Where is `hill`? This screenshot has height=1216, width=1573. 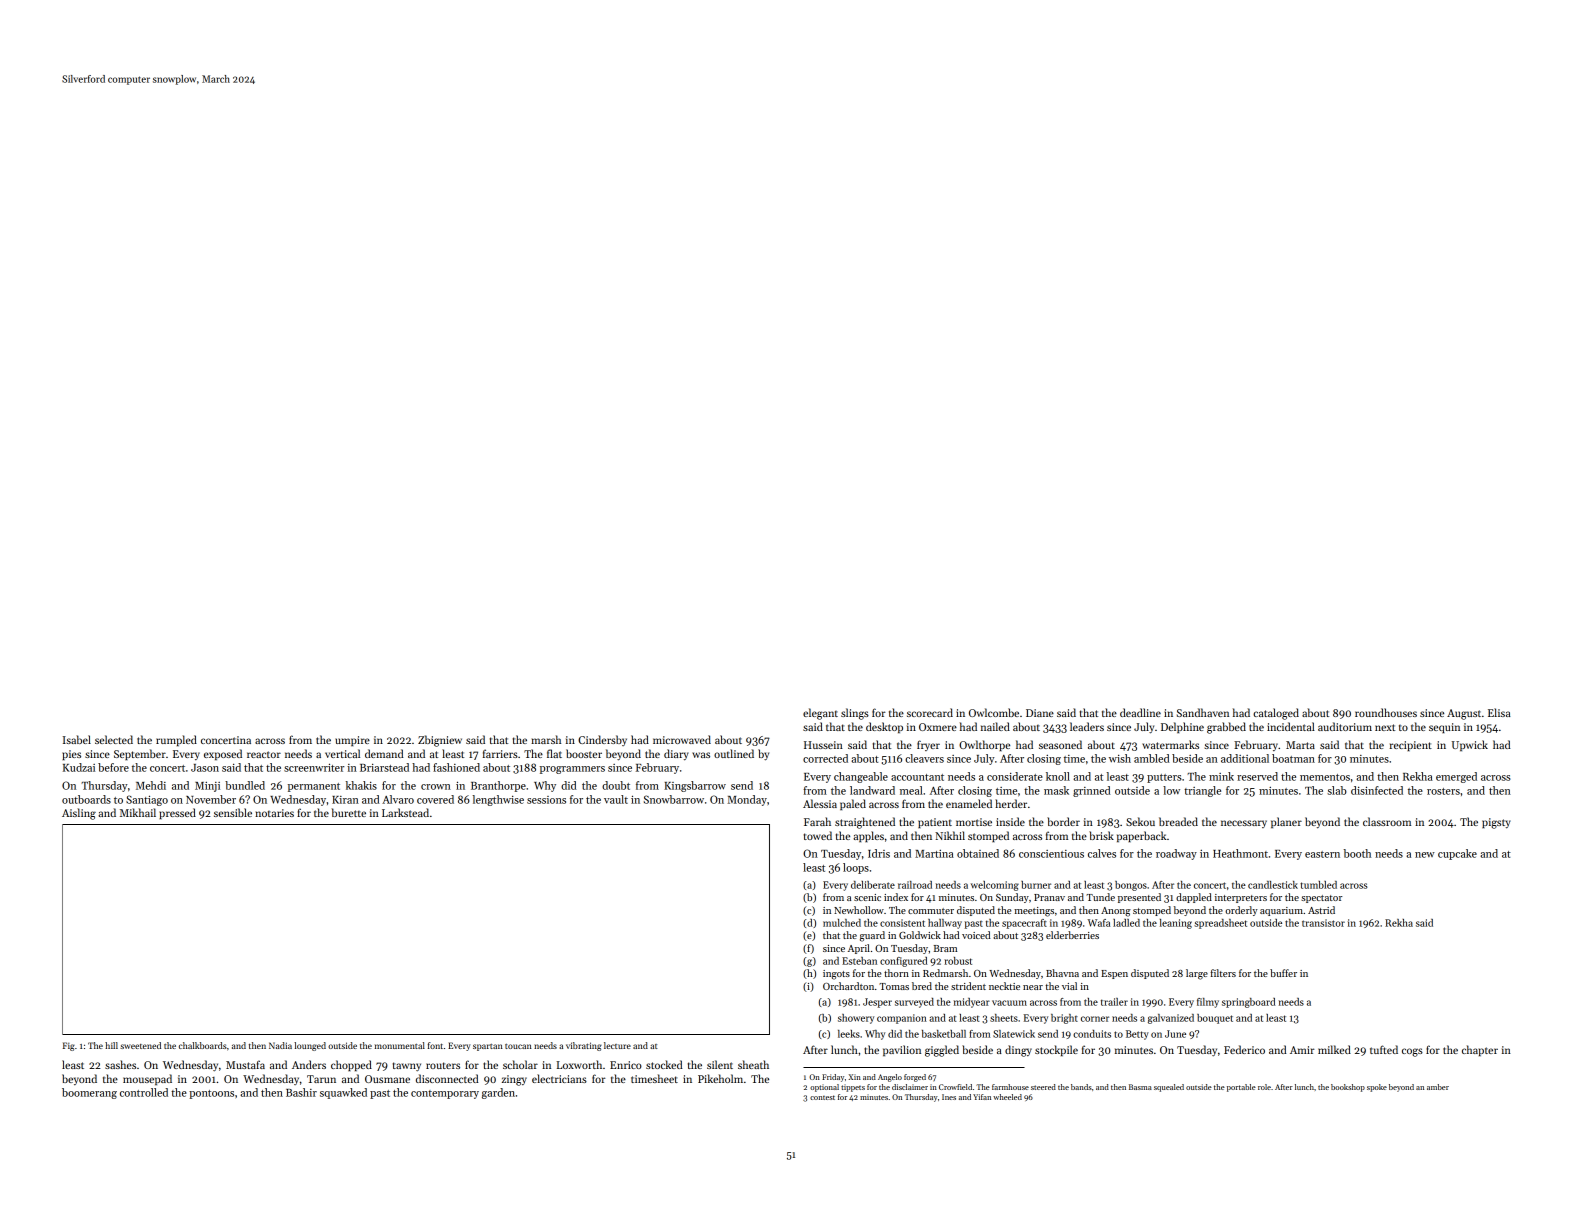 hill is located at coordinates (111, 1045).
